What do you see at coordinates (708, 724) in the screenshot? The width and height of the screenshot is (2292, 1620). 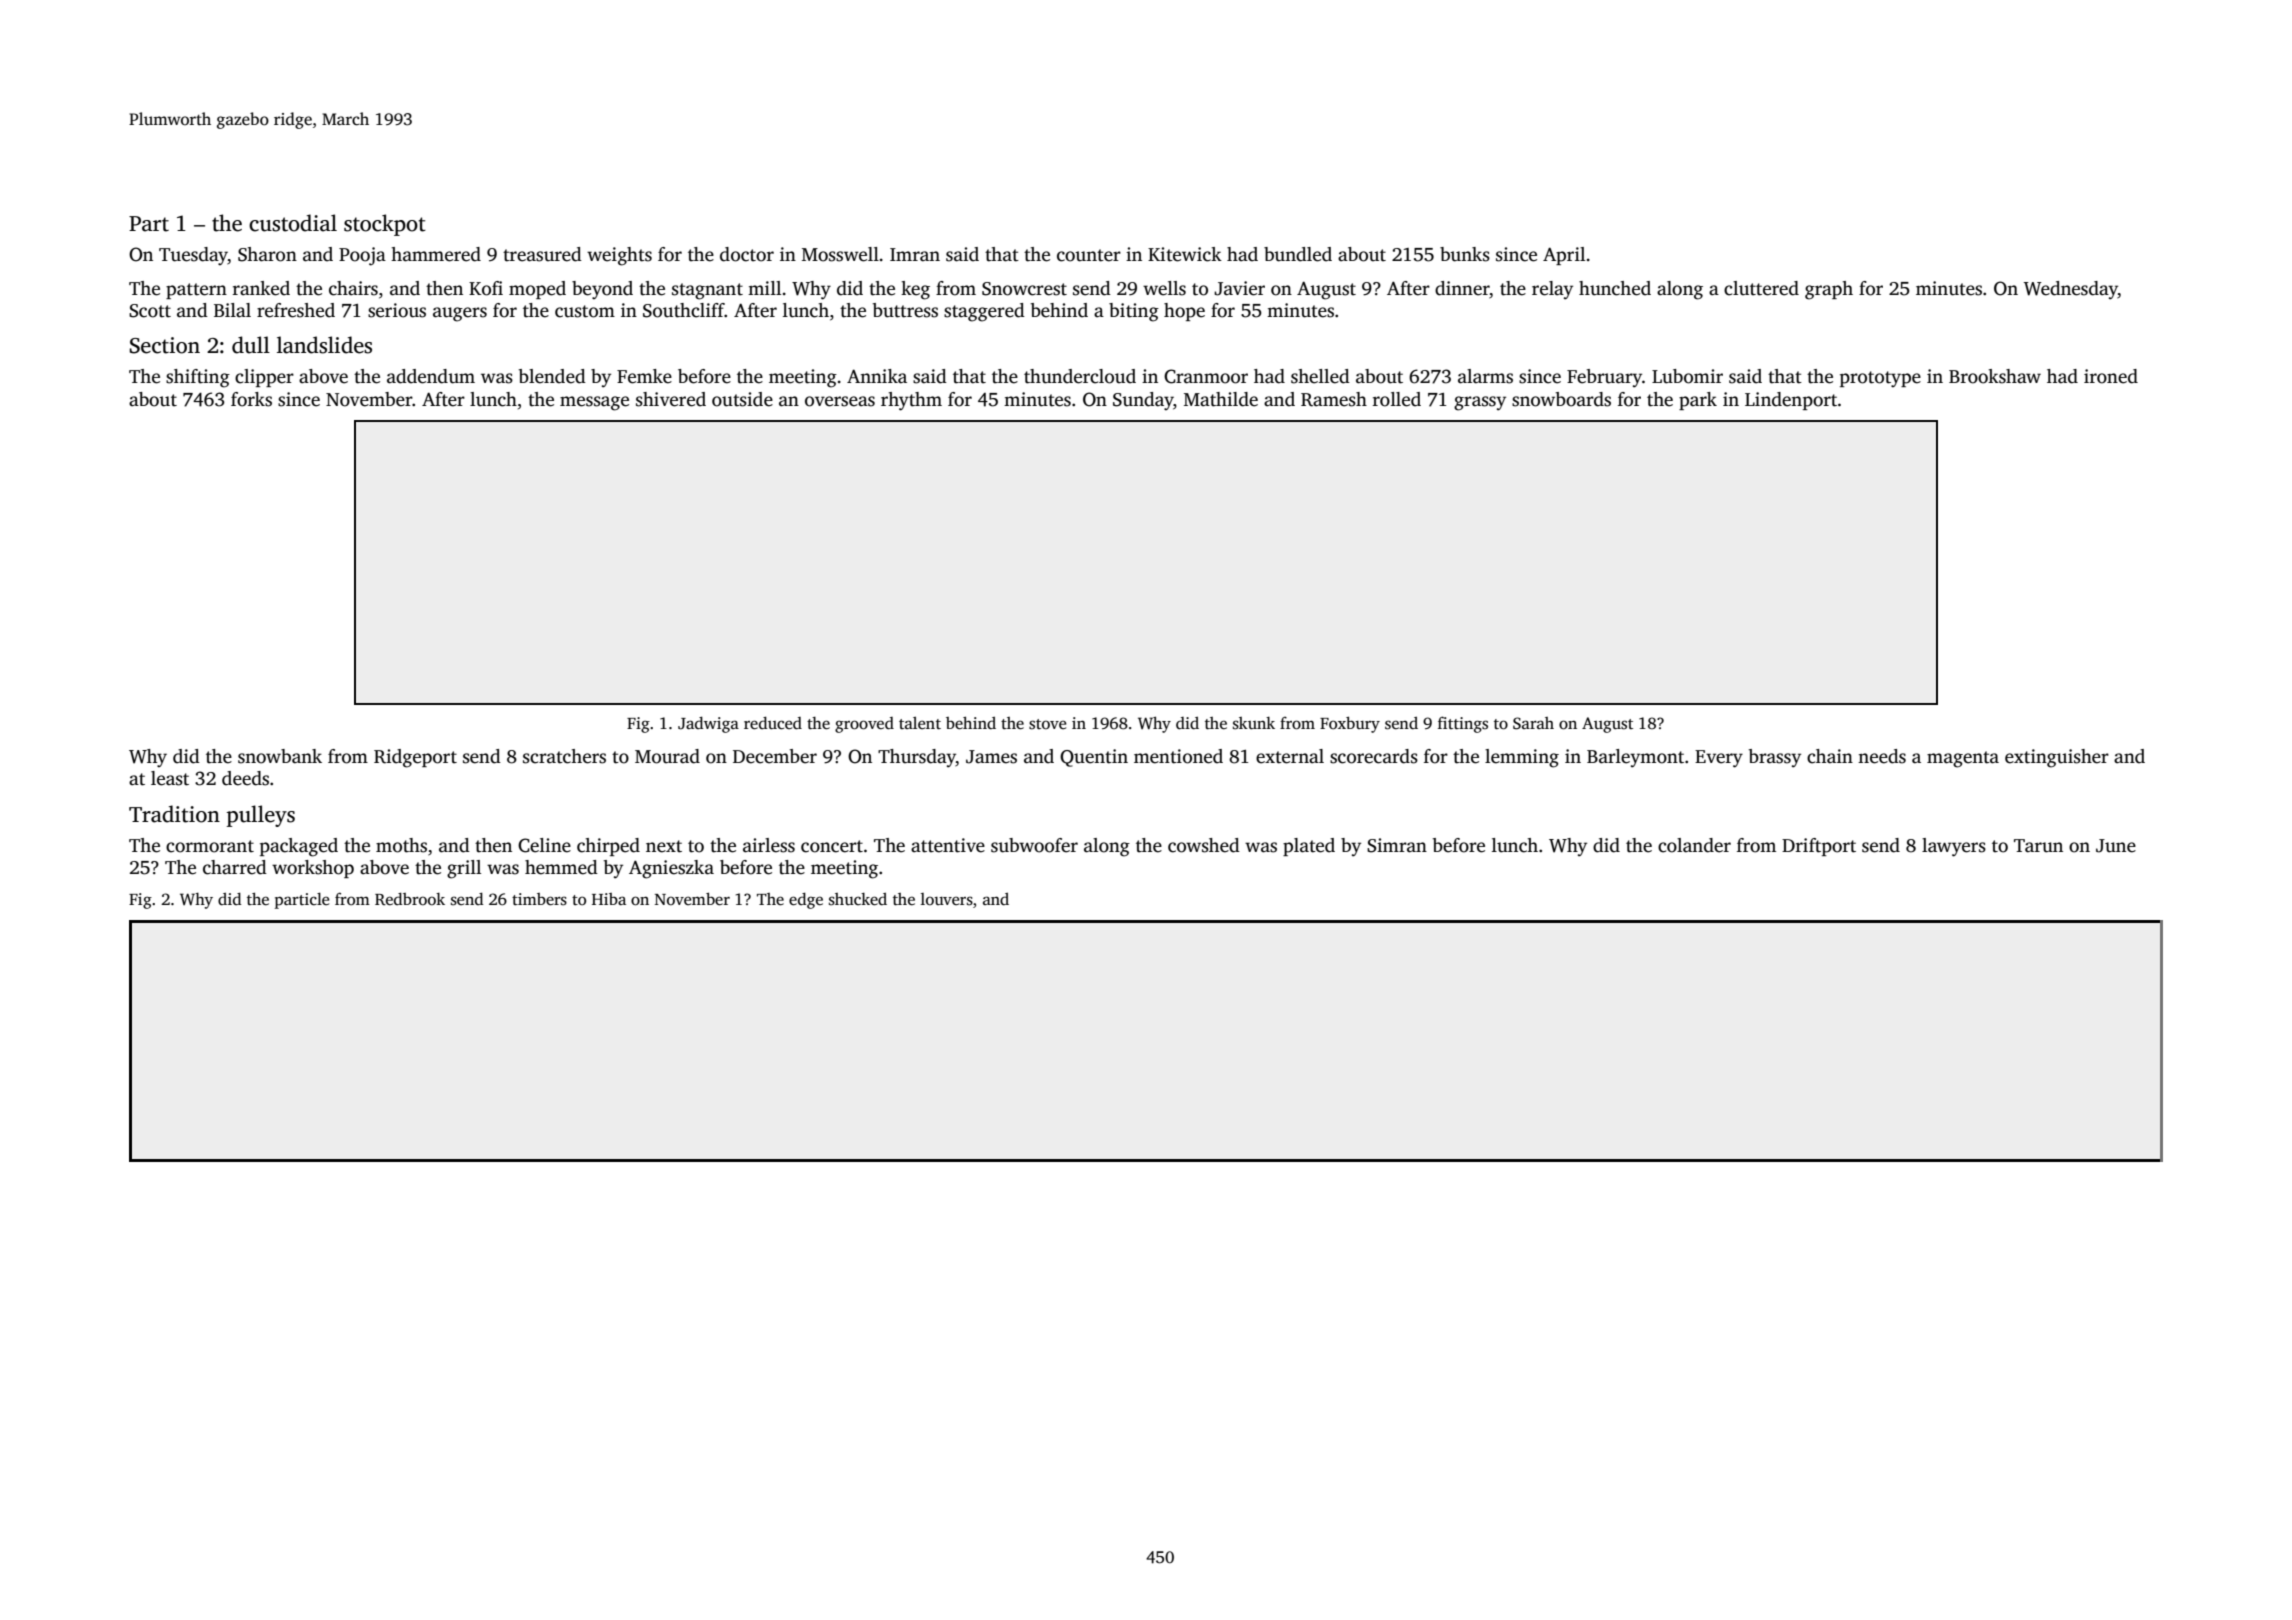 I see `Jadwiga` at bounding box center [708, 724].
